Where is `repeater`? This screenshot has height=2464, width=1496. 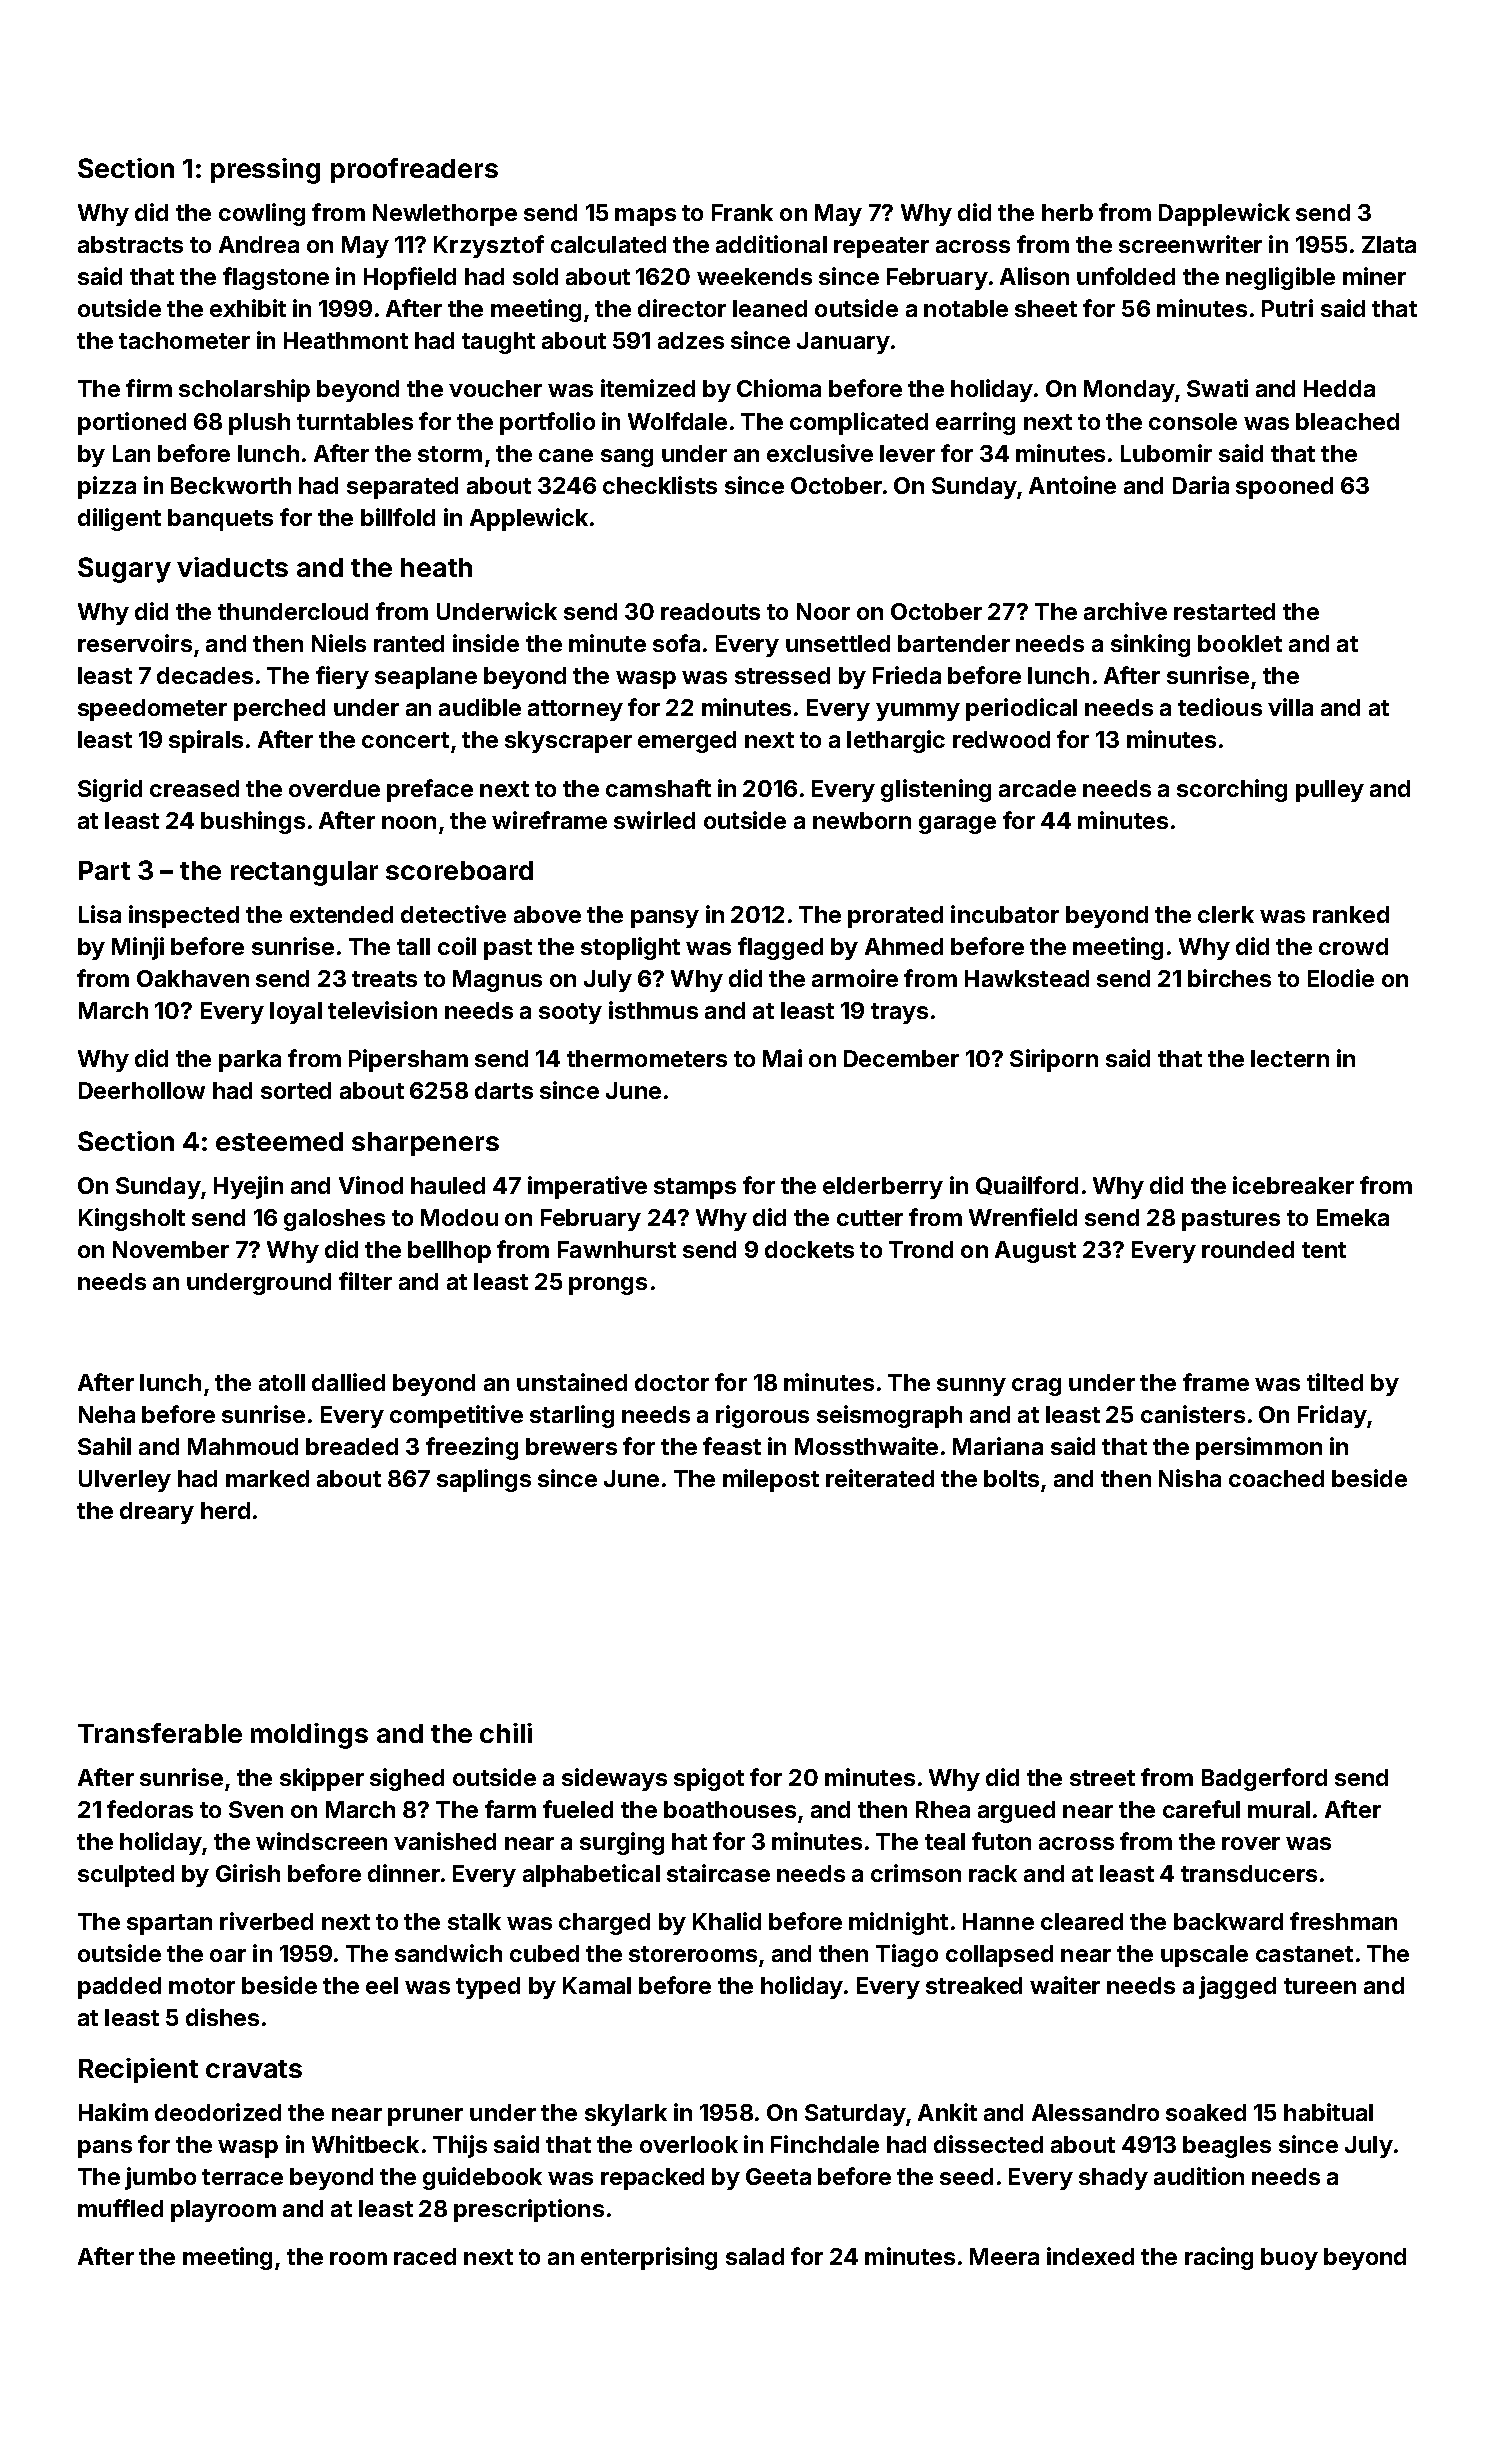
repeater is located at coordinates (881, 247).
